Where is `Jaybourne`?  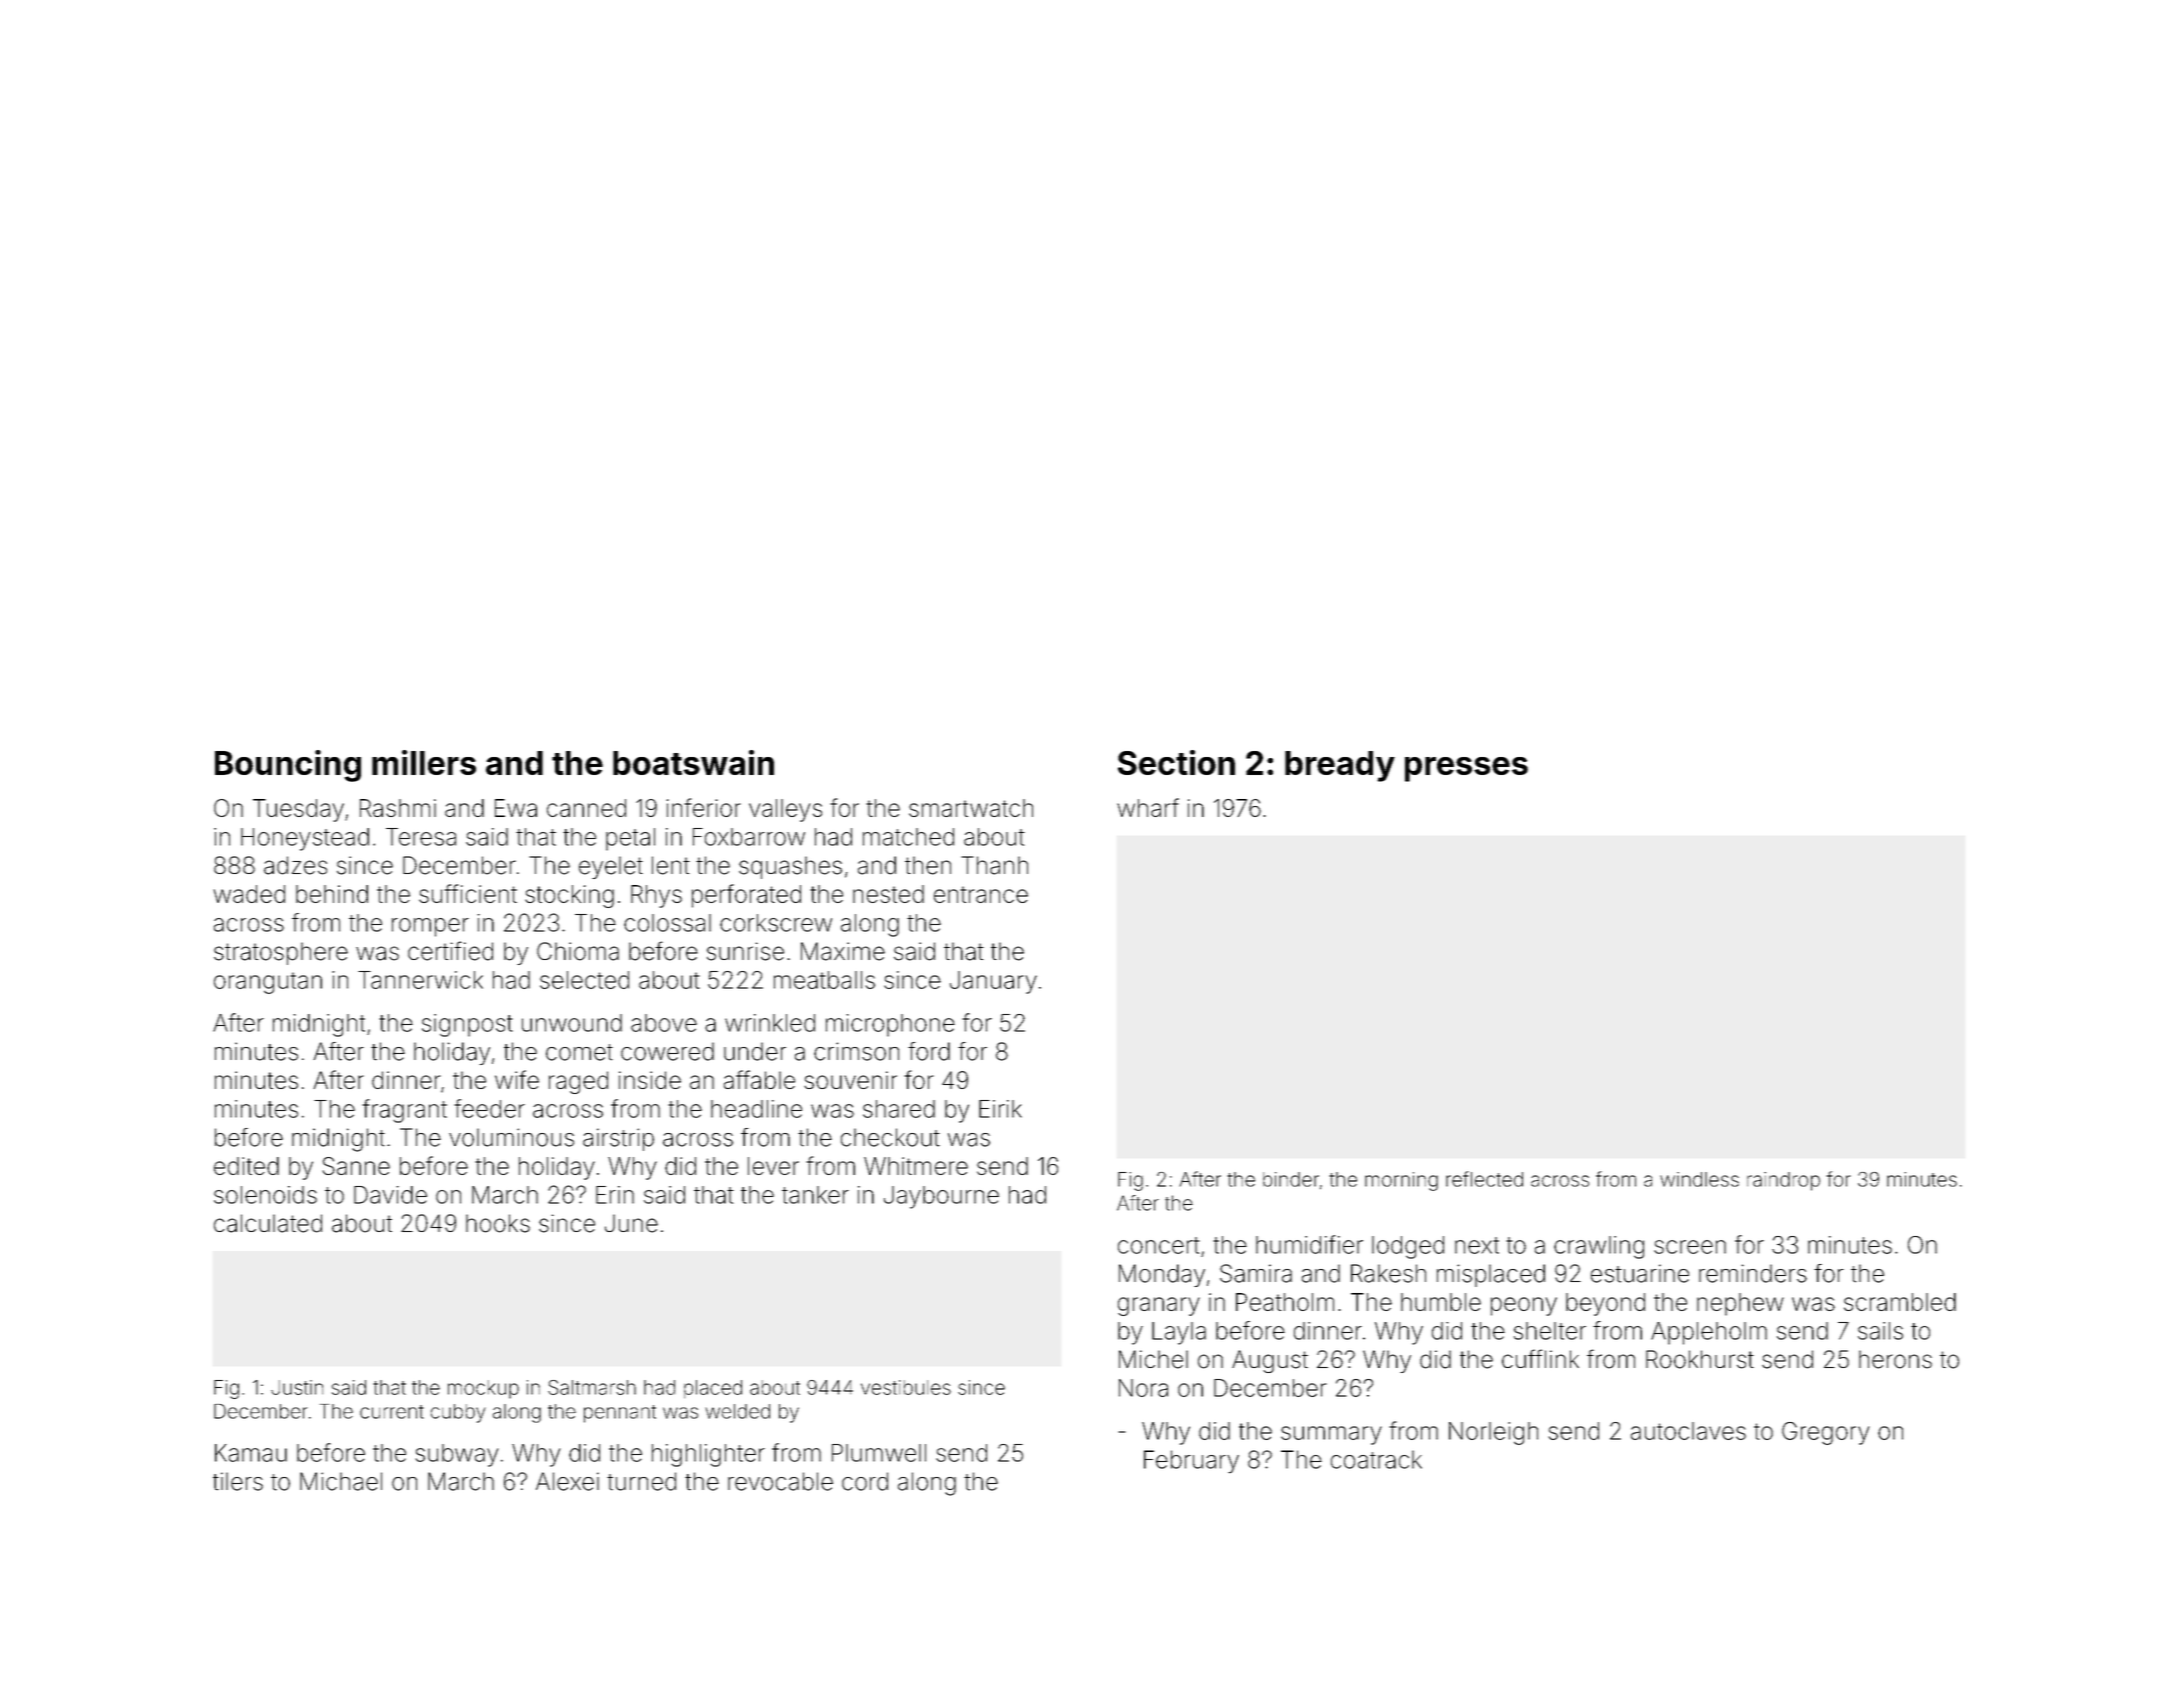
Jaybourne is located at coordinates (941, 1197).
